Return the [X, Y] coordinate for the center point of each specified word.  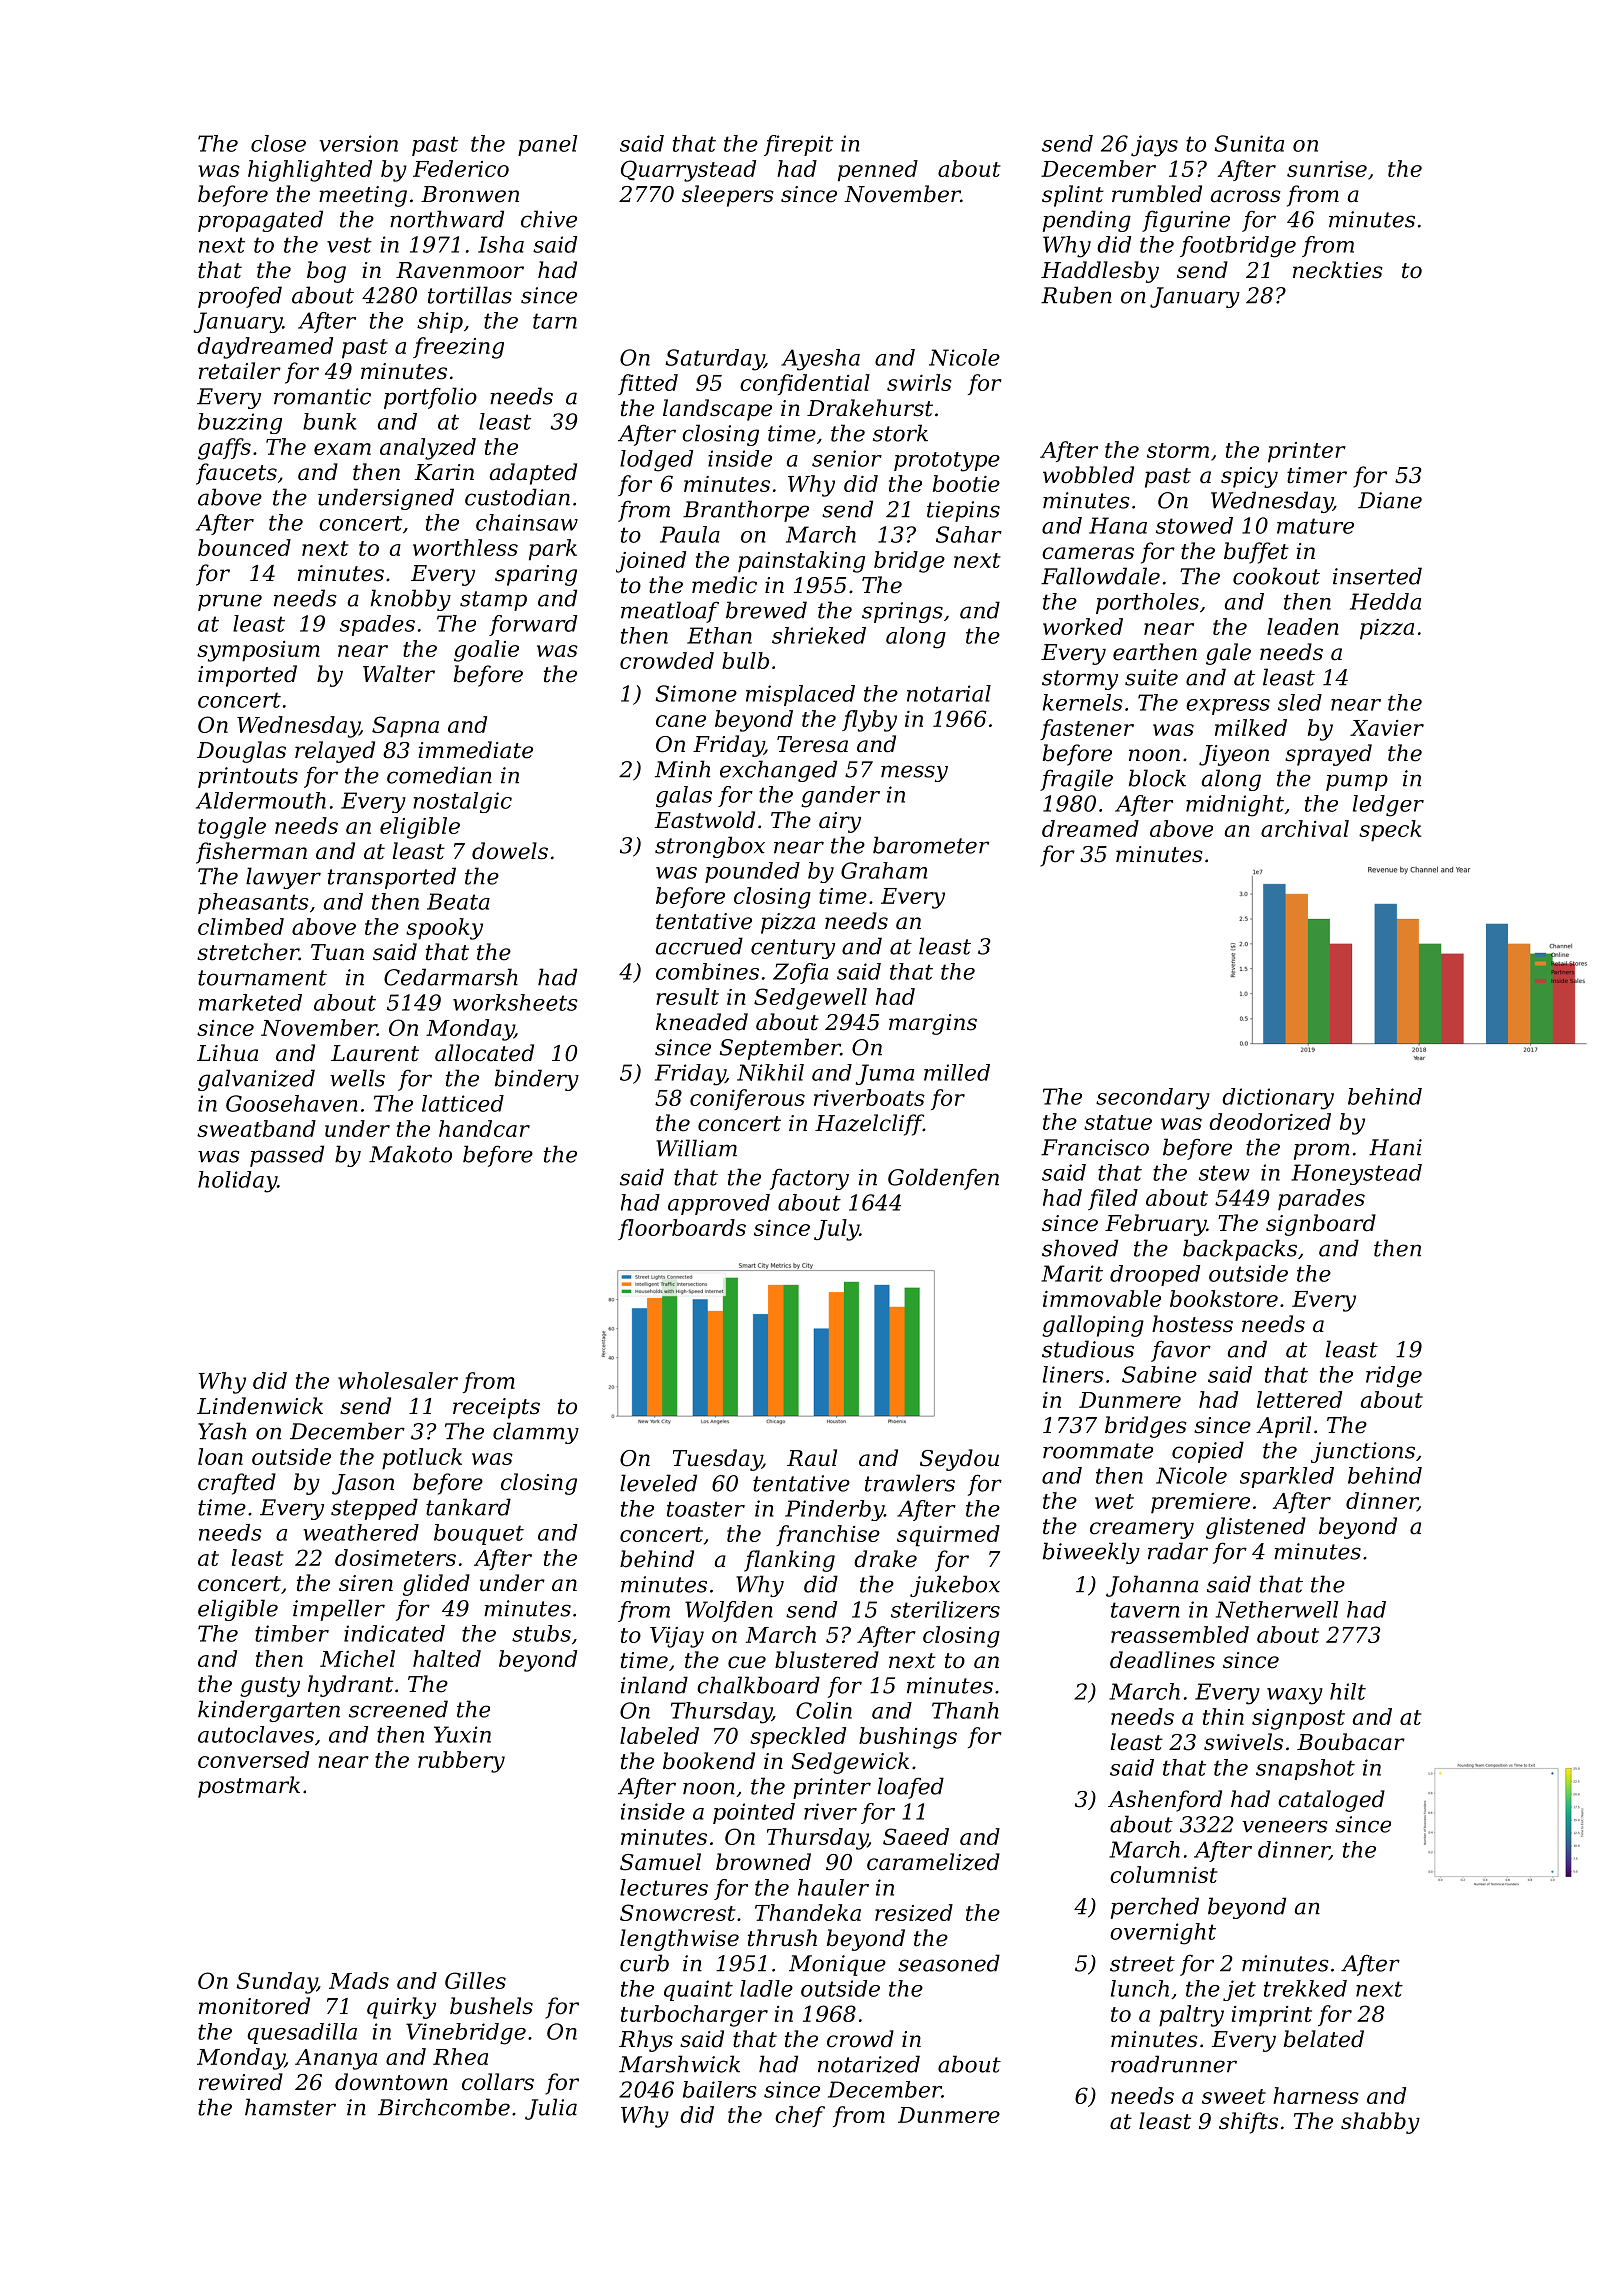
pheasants [253, 903]
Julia [551, 2109]
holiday [237, 1182]
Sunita [1249, 143]
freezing [458, 348]
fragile [1076, 780]
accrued [699, 946]
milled [957, 1072]
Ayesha [820, 360]
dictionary [1278, 1099]
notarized [869, 2064]
